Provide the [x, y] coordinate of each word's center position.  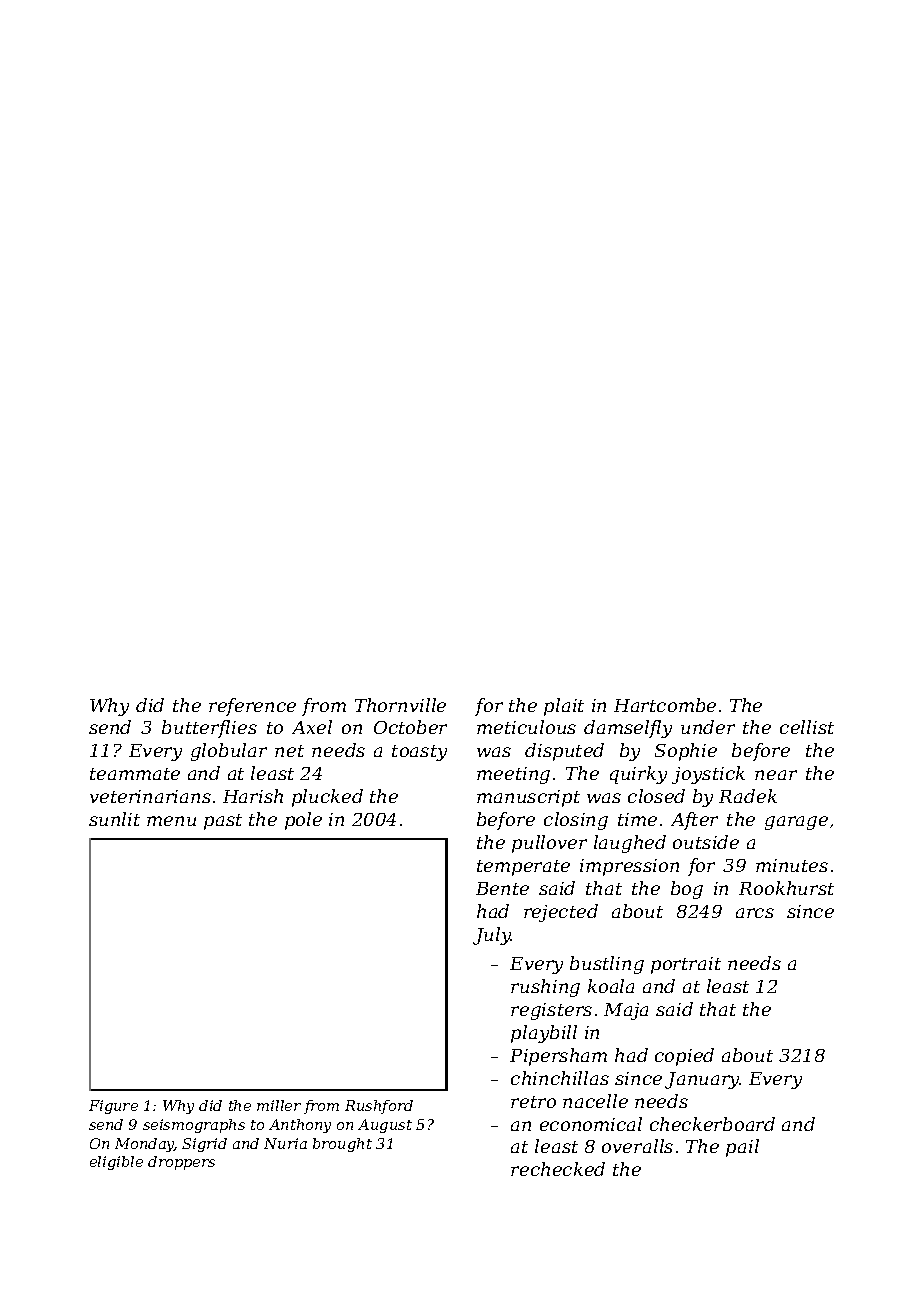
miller [279, 1105]
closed [656, 796]
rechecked [558, 1169]
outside [706, 842]
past [223, 822]
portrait [686, 965]
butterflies [209, 729]
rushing [545, 988]
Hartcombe [665, 705]
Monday [145, 1145]
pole [303, 821]
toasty [419, 753]
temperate [523, 868]
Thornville [400, 705]
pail [742, 1148]
